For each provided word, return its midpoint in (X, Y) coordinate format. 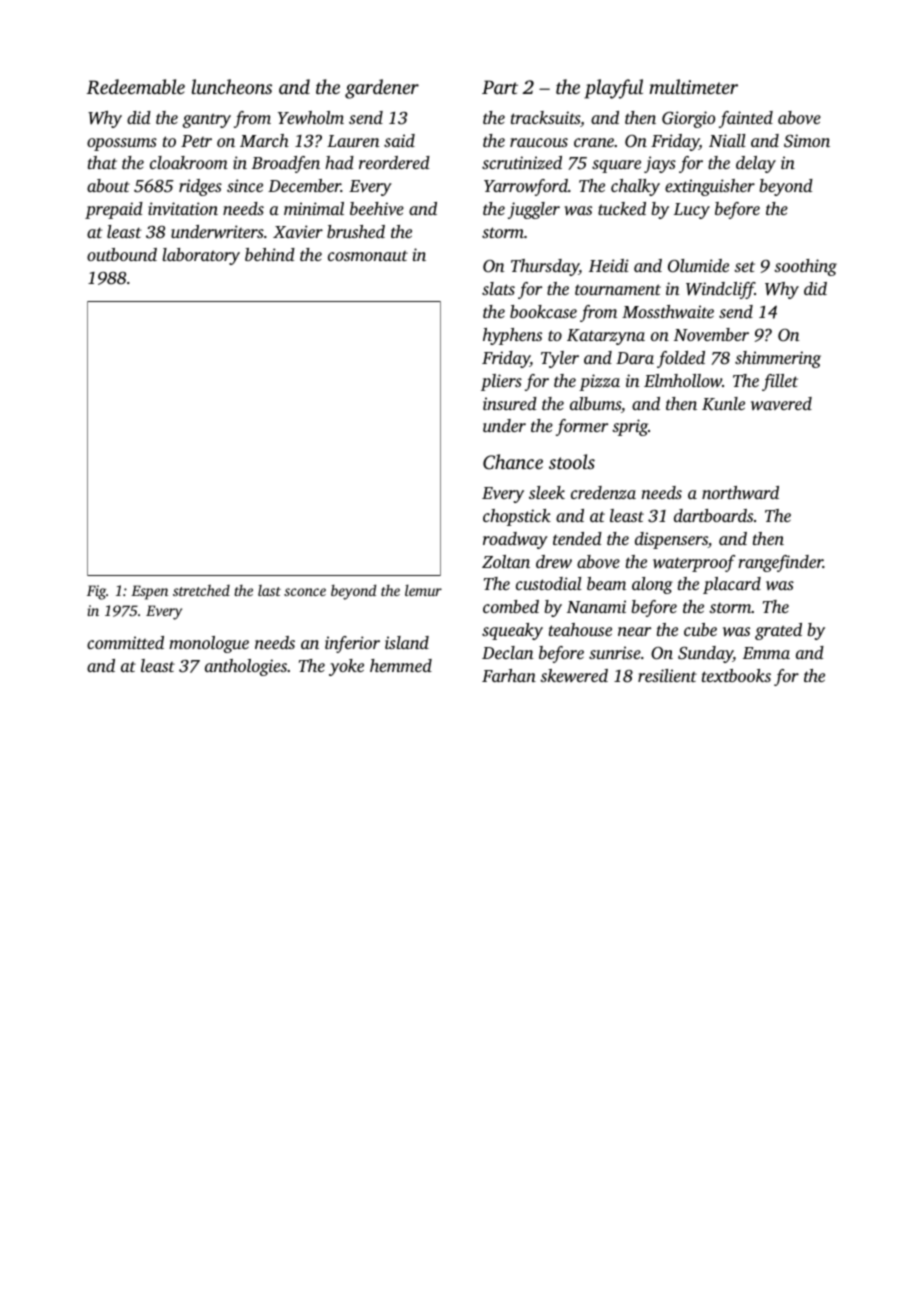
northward (740, 492)
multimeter (693, 86)
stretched (201, 590)
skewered (574, 675)
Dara (635, 358)
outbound (122, 254)
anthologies (246, 667)
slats (498, 288)
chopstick (517, 517)
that (102, 162)
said (399, 140)
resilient (667, 675)
